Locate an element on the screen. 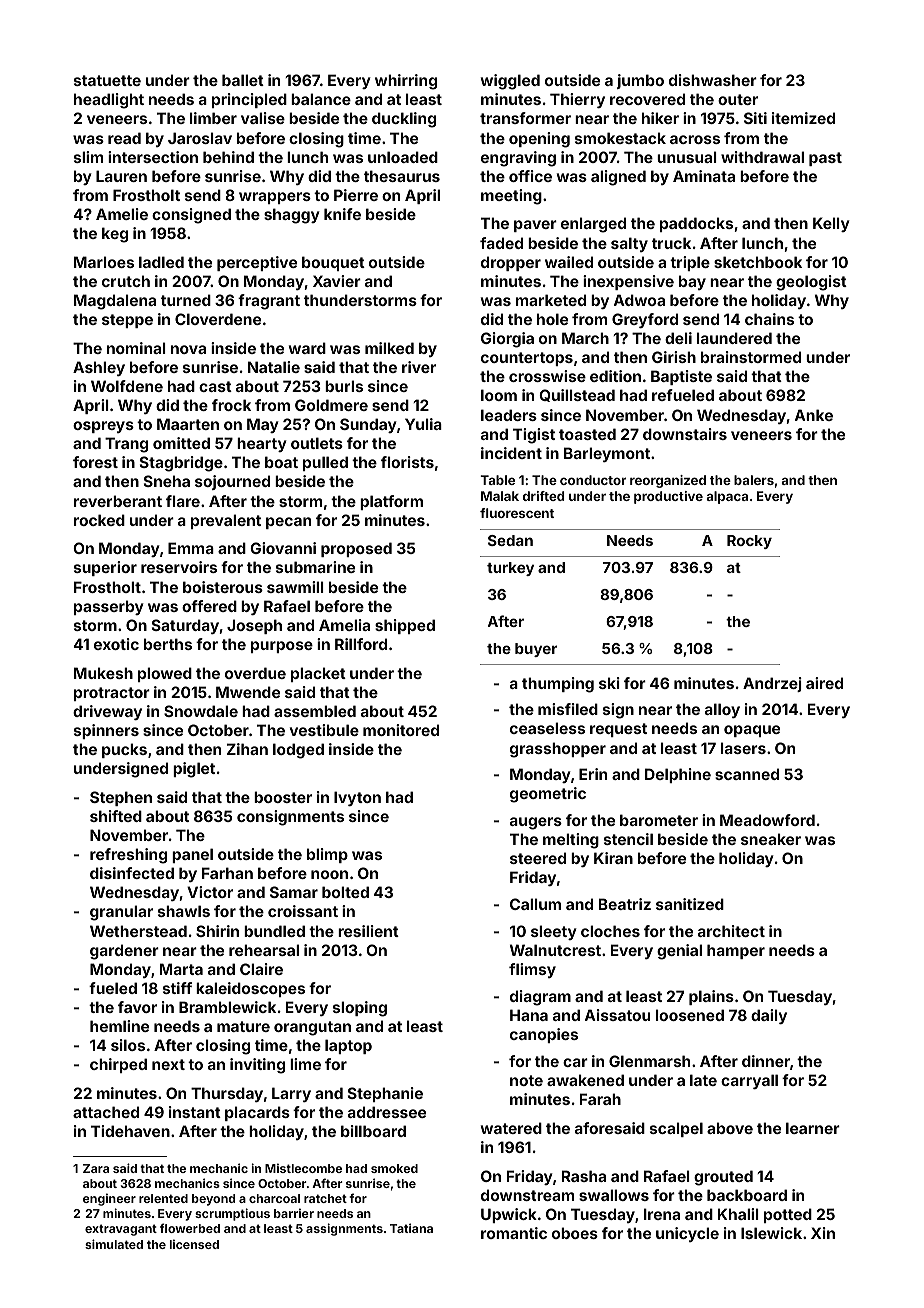 This screenshot has height=1308, width=924. overdue is located at coordinates (255, 673).
